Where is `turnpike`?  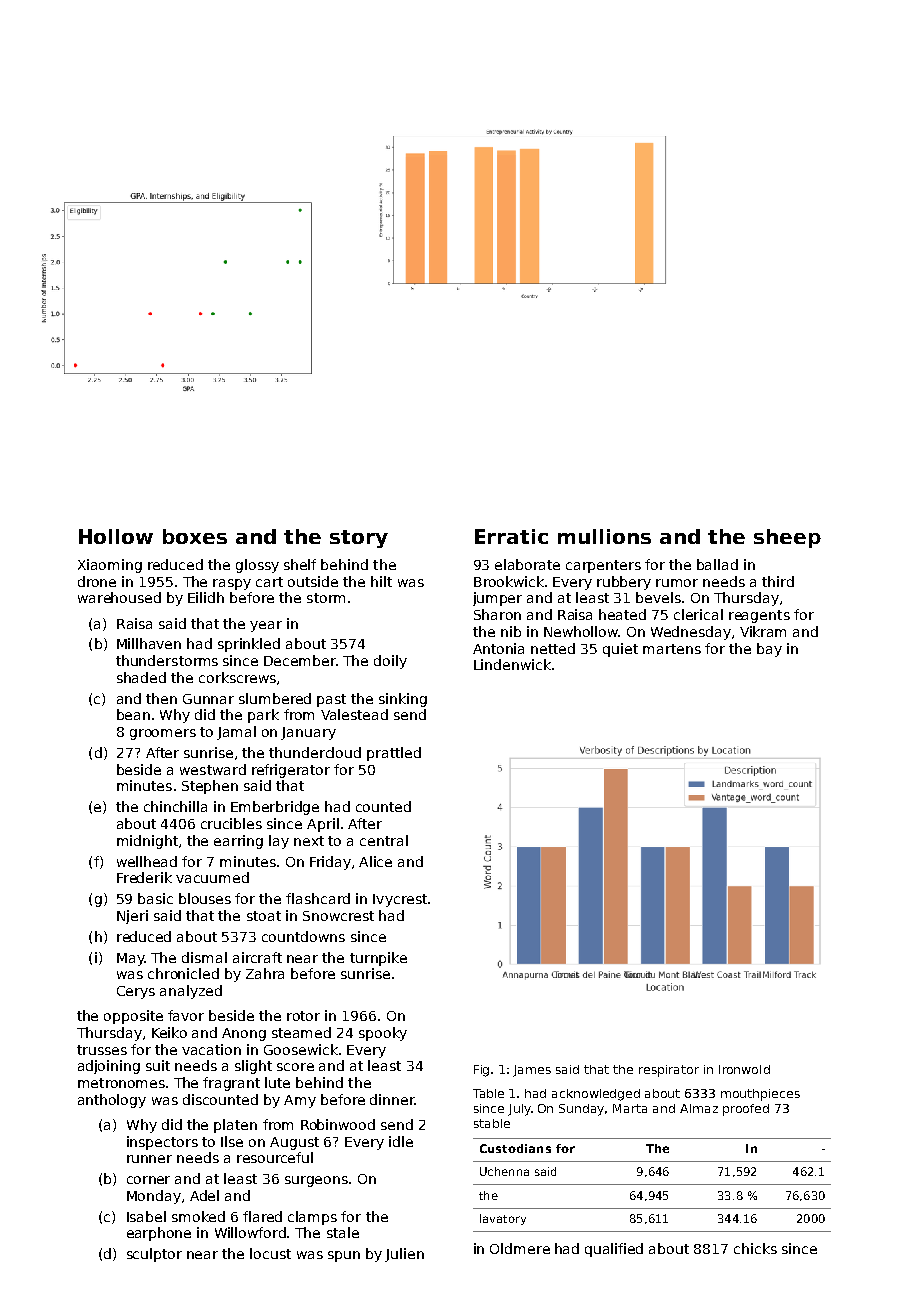
turnpike is located at coordinates (378, 959).
